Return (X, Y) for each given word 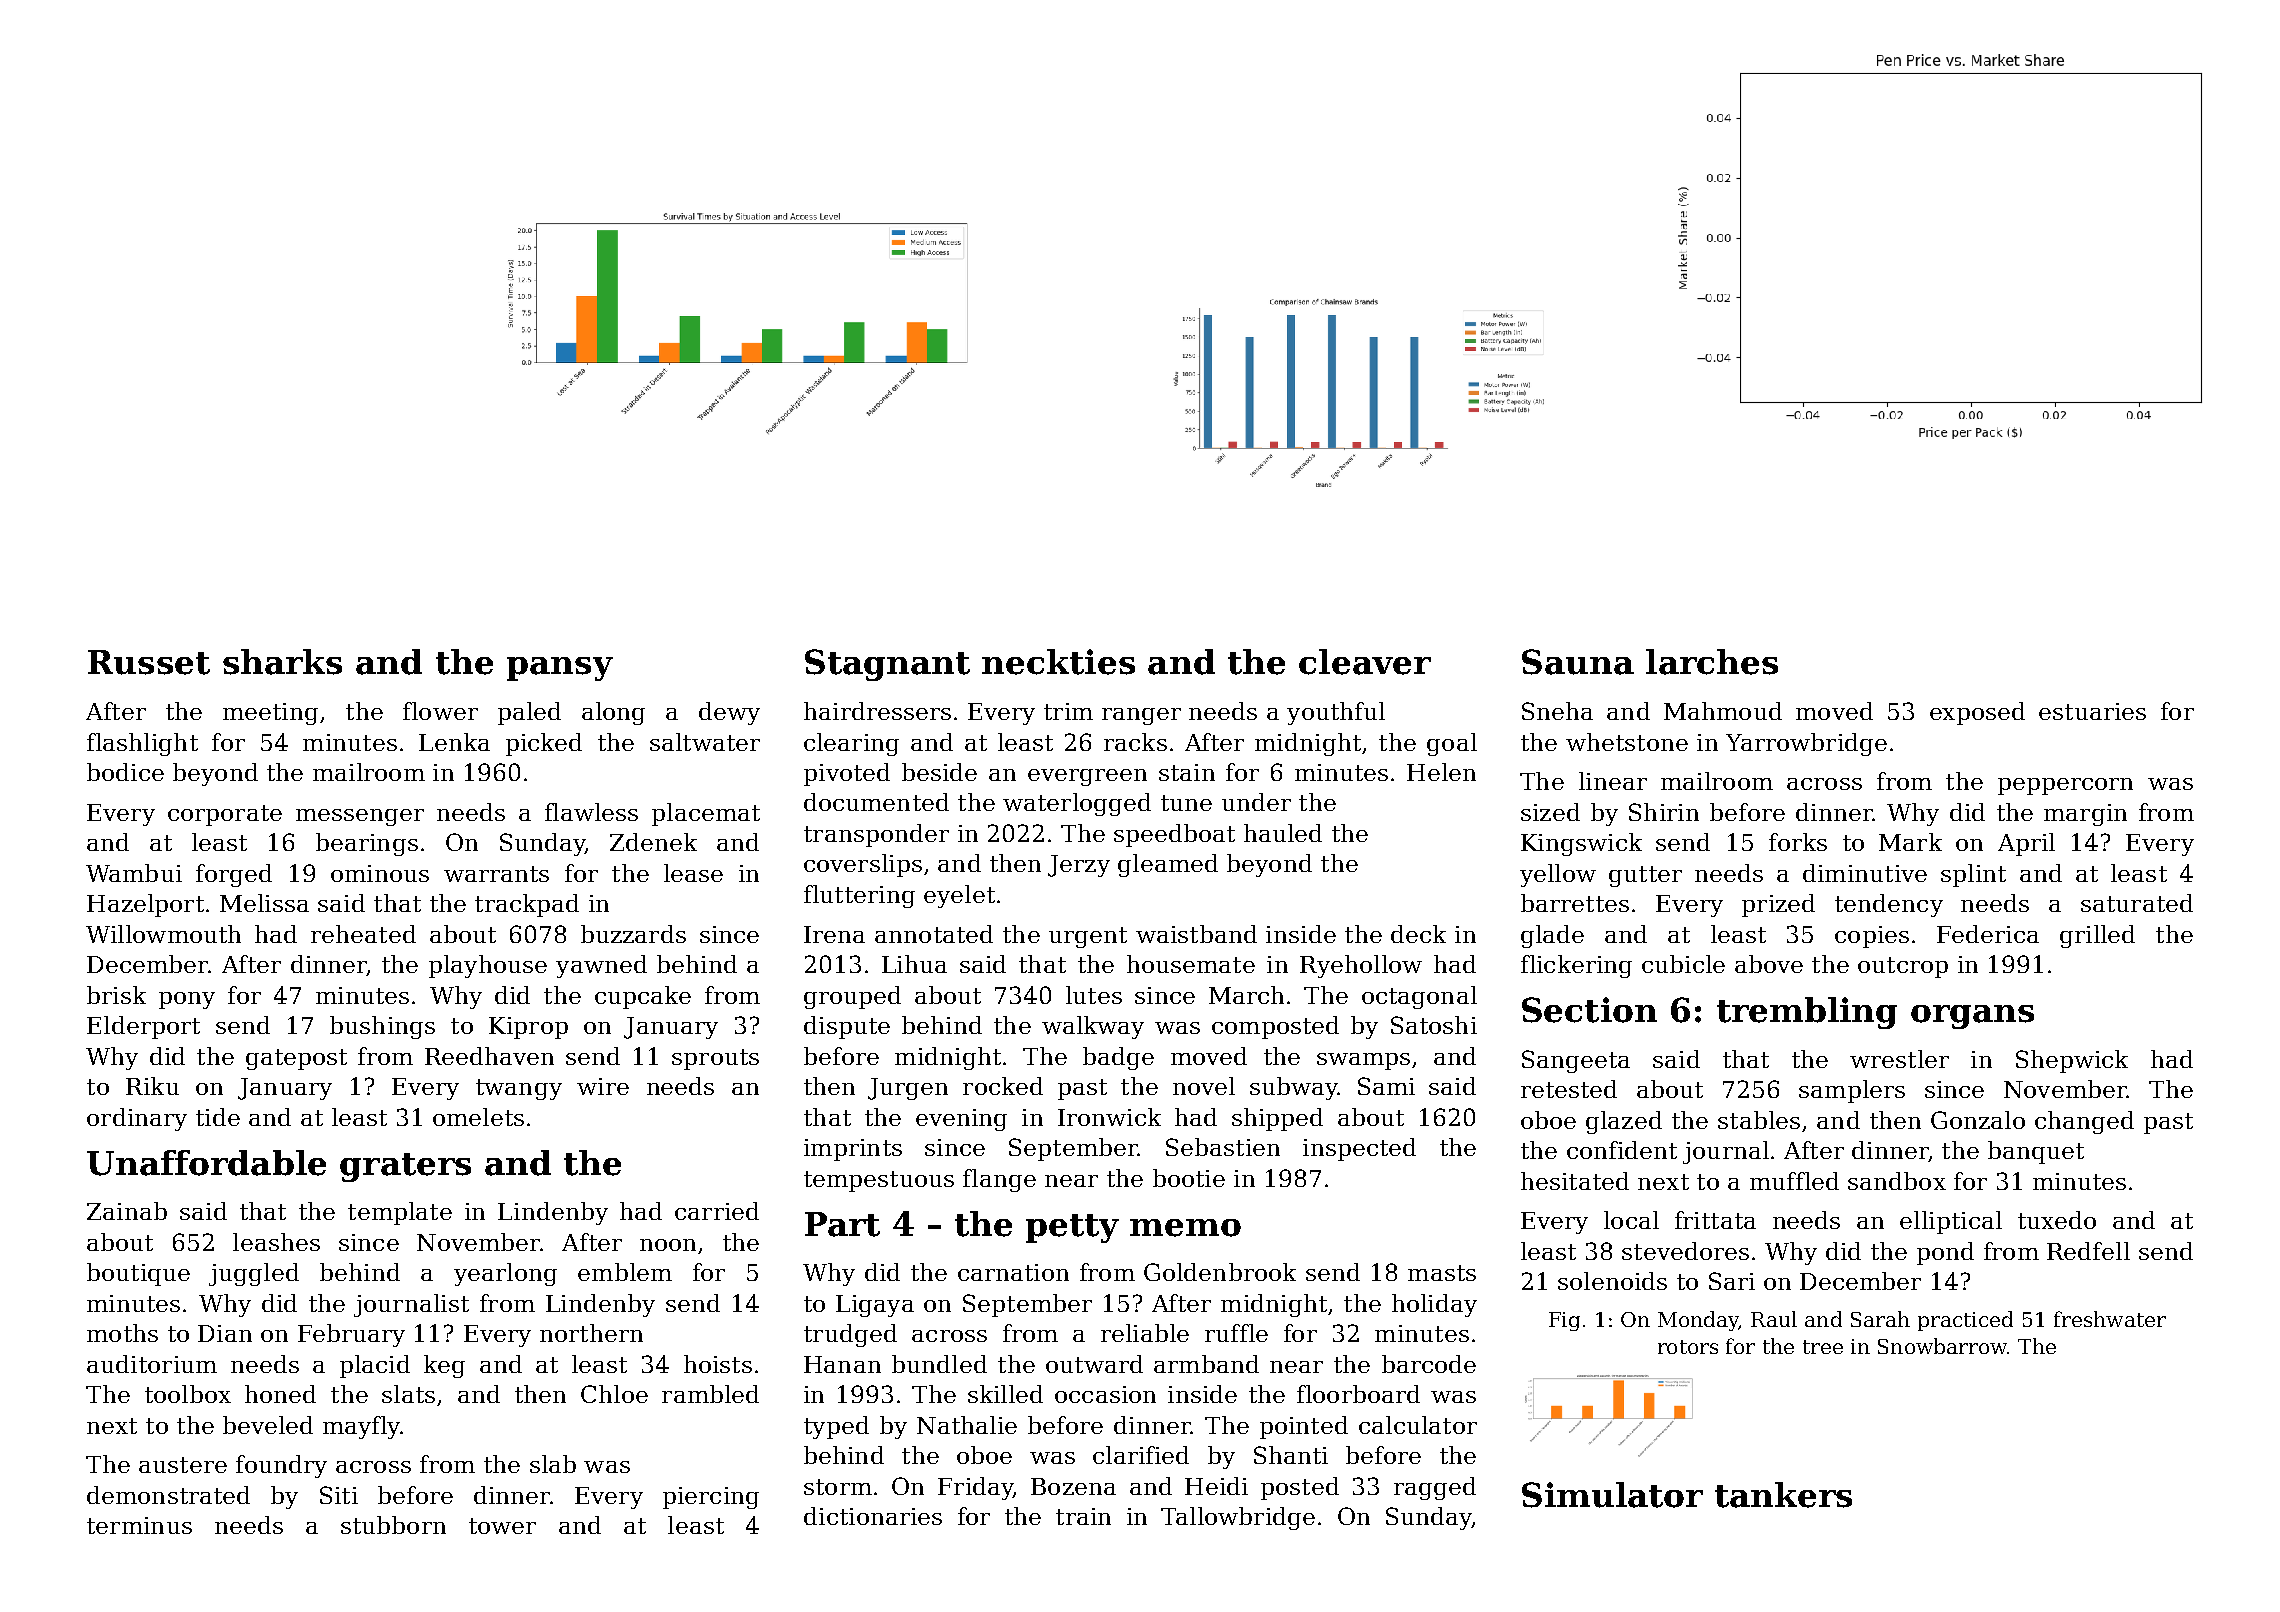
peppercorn (2065, 786)
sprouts (715, 1059)
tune (1186, 803)
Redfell (2088, 1251)
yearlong (505, 1274)
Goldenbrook (1220, 1272)
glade (1552, 936)
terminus (139, 1525)
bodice (125, 772)
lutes (1094, 995)
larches (1712, 662)
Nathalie (967, 1425)
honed (280, 1394)
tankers (1783, 1495)
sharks (282, 662)
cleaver (1365, 662)
